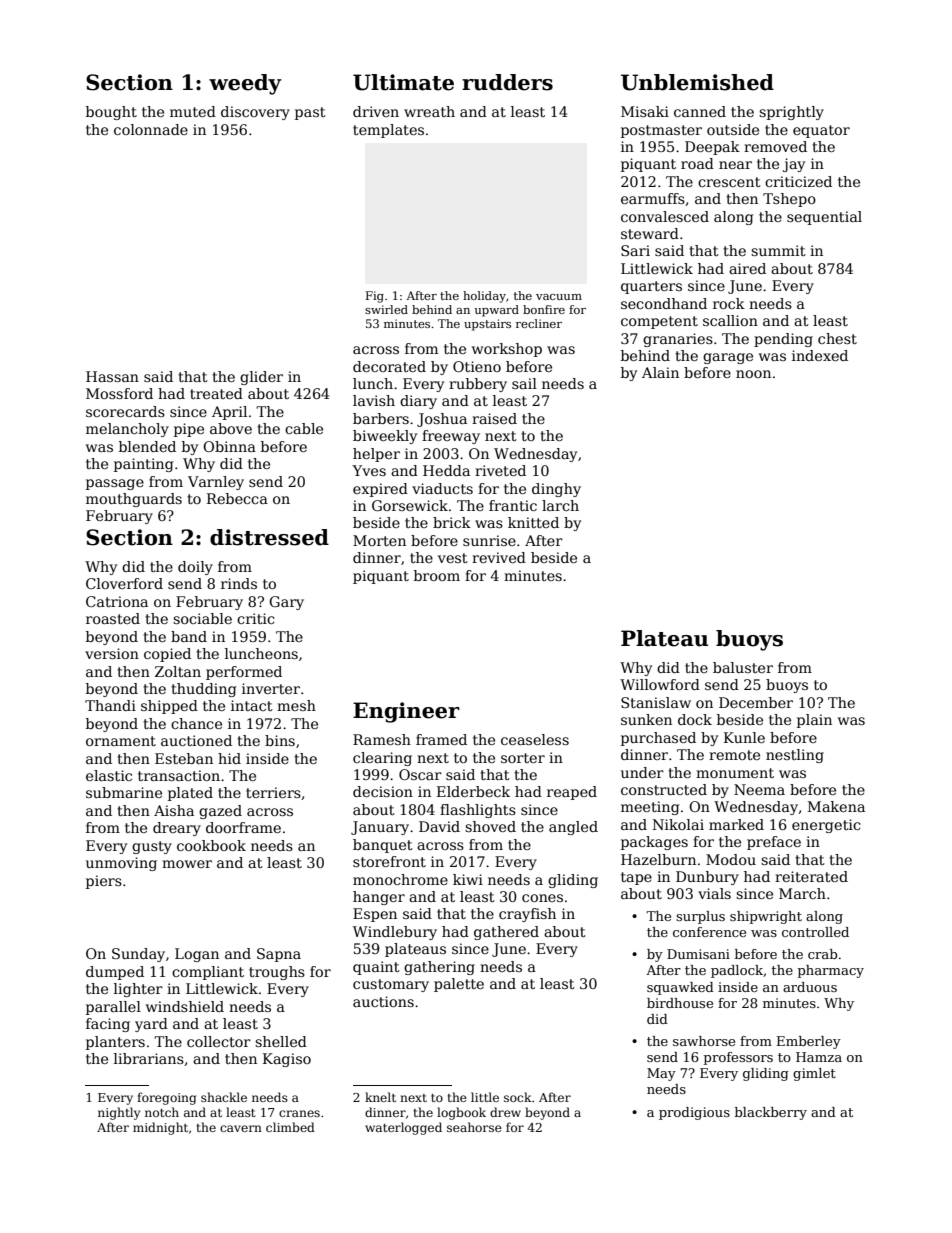 The image size is (952, 1233). What do you see at coordinates (743, 667) in the page?
I see `baluster` at bounding box center [743, 667].
